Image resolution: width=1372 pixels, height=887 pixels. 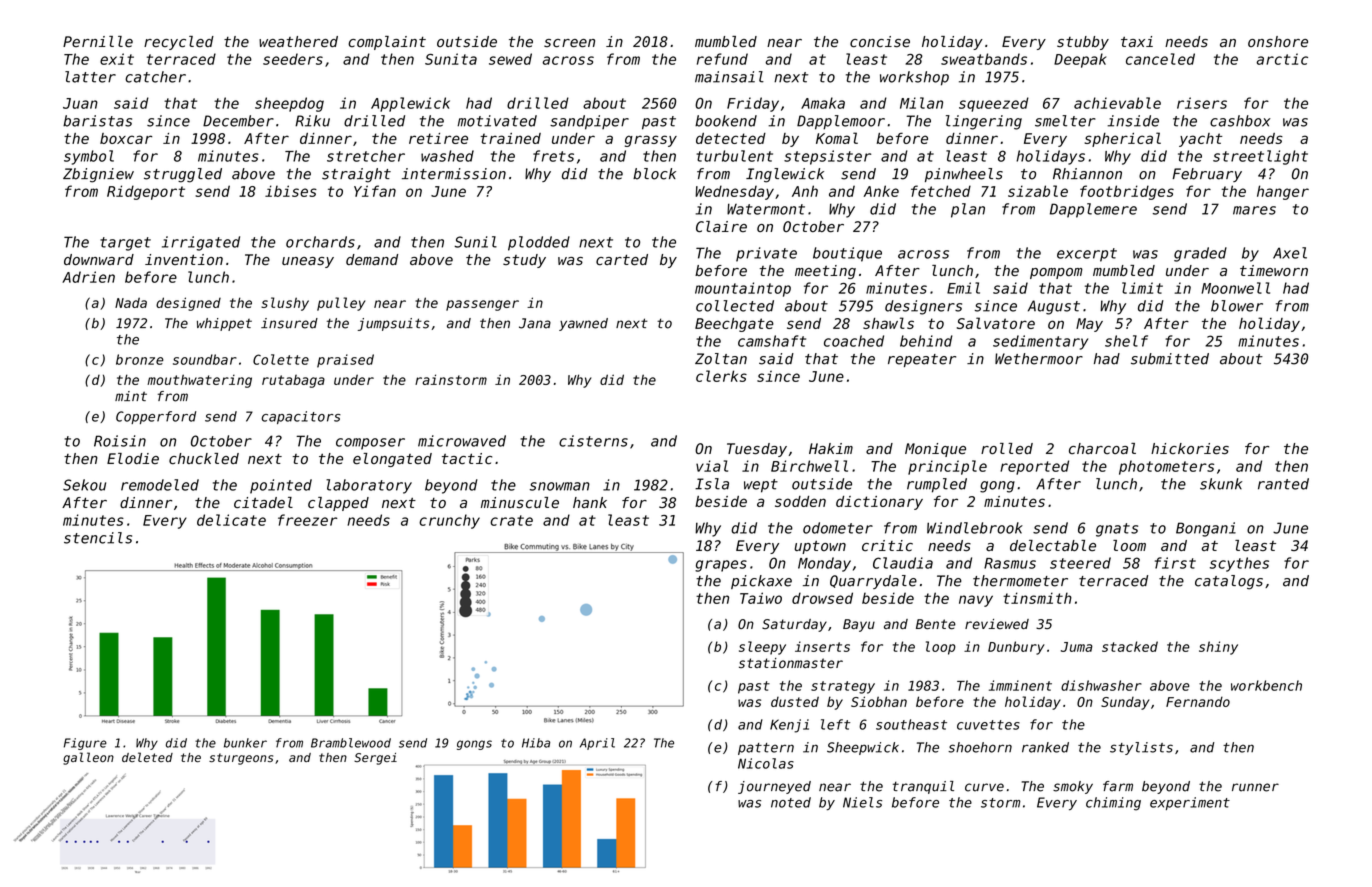 I want to click on stationmaster, so click(x=791, y=663).
